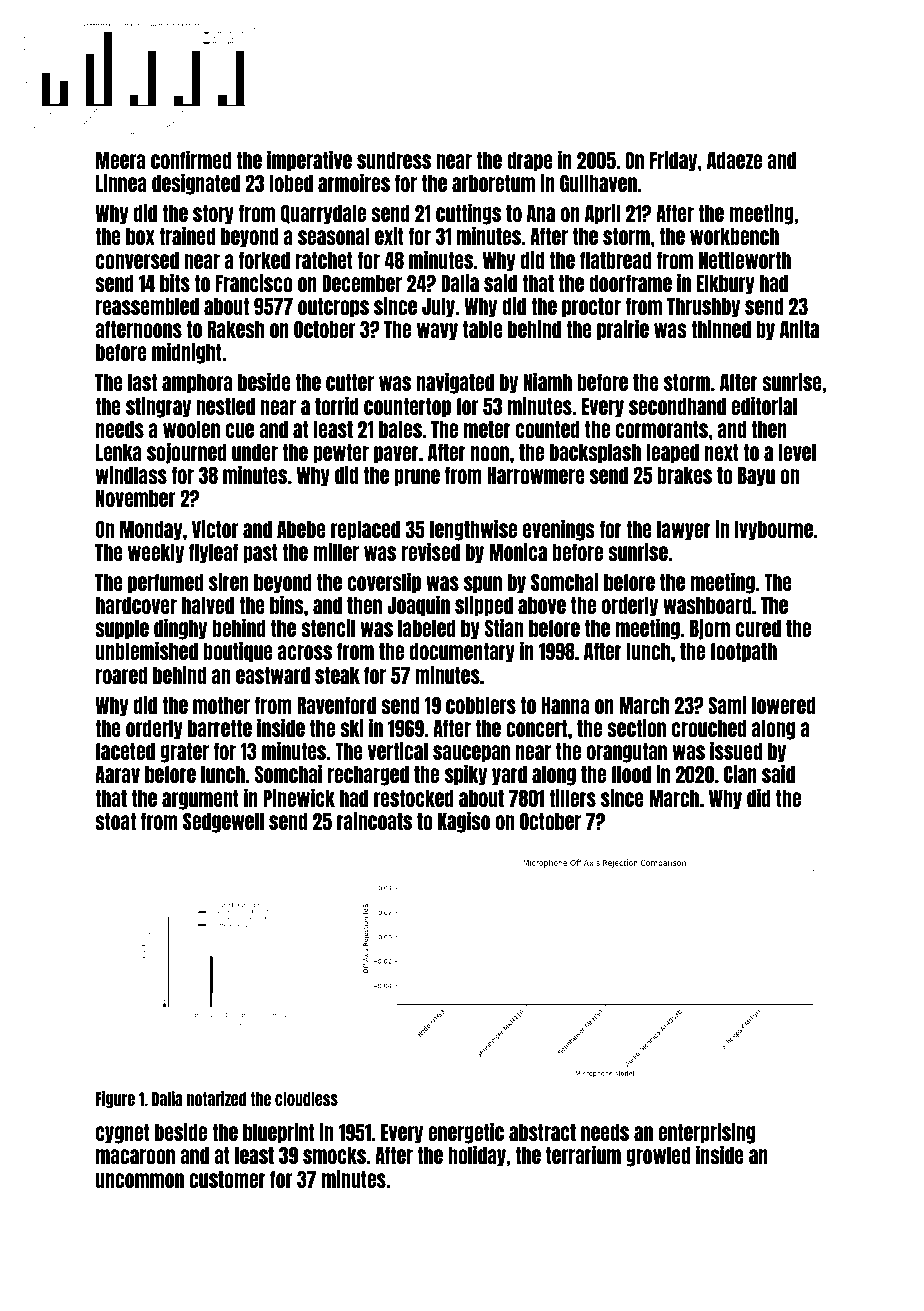 This screenshot has height=1311, width=924. I want to click on outcrops, so click(333, 308).
